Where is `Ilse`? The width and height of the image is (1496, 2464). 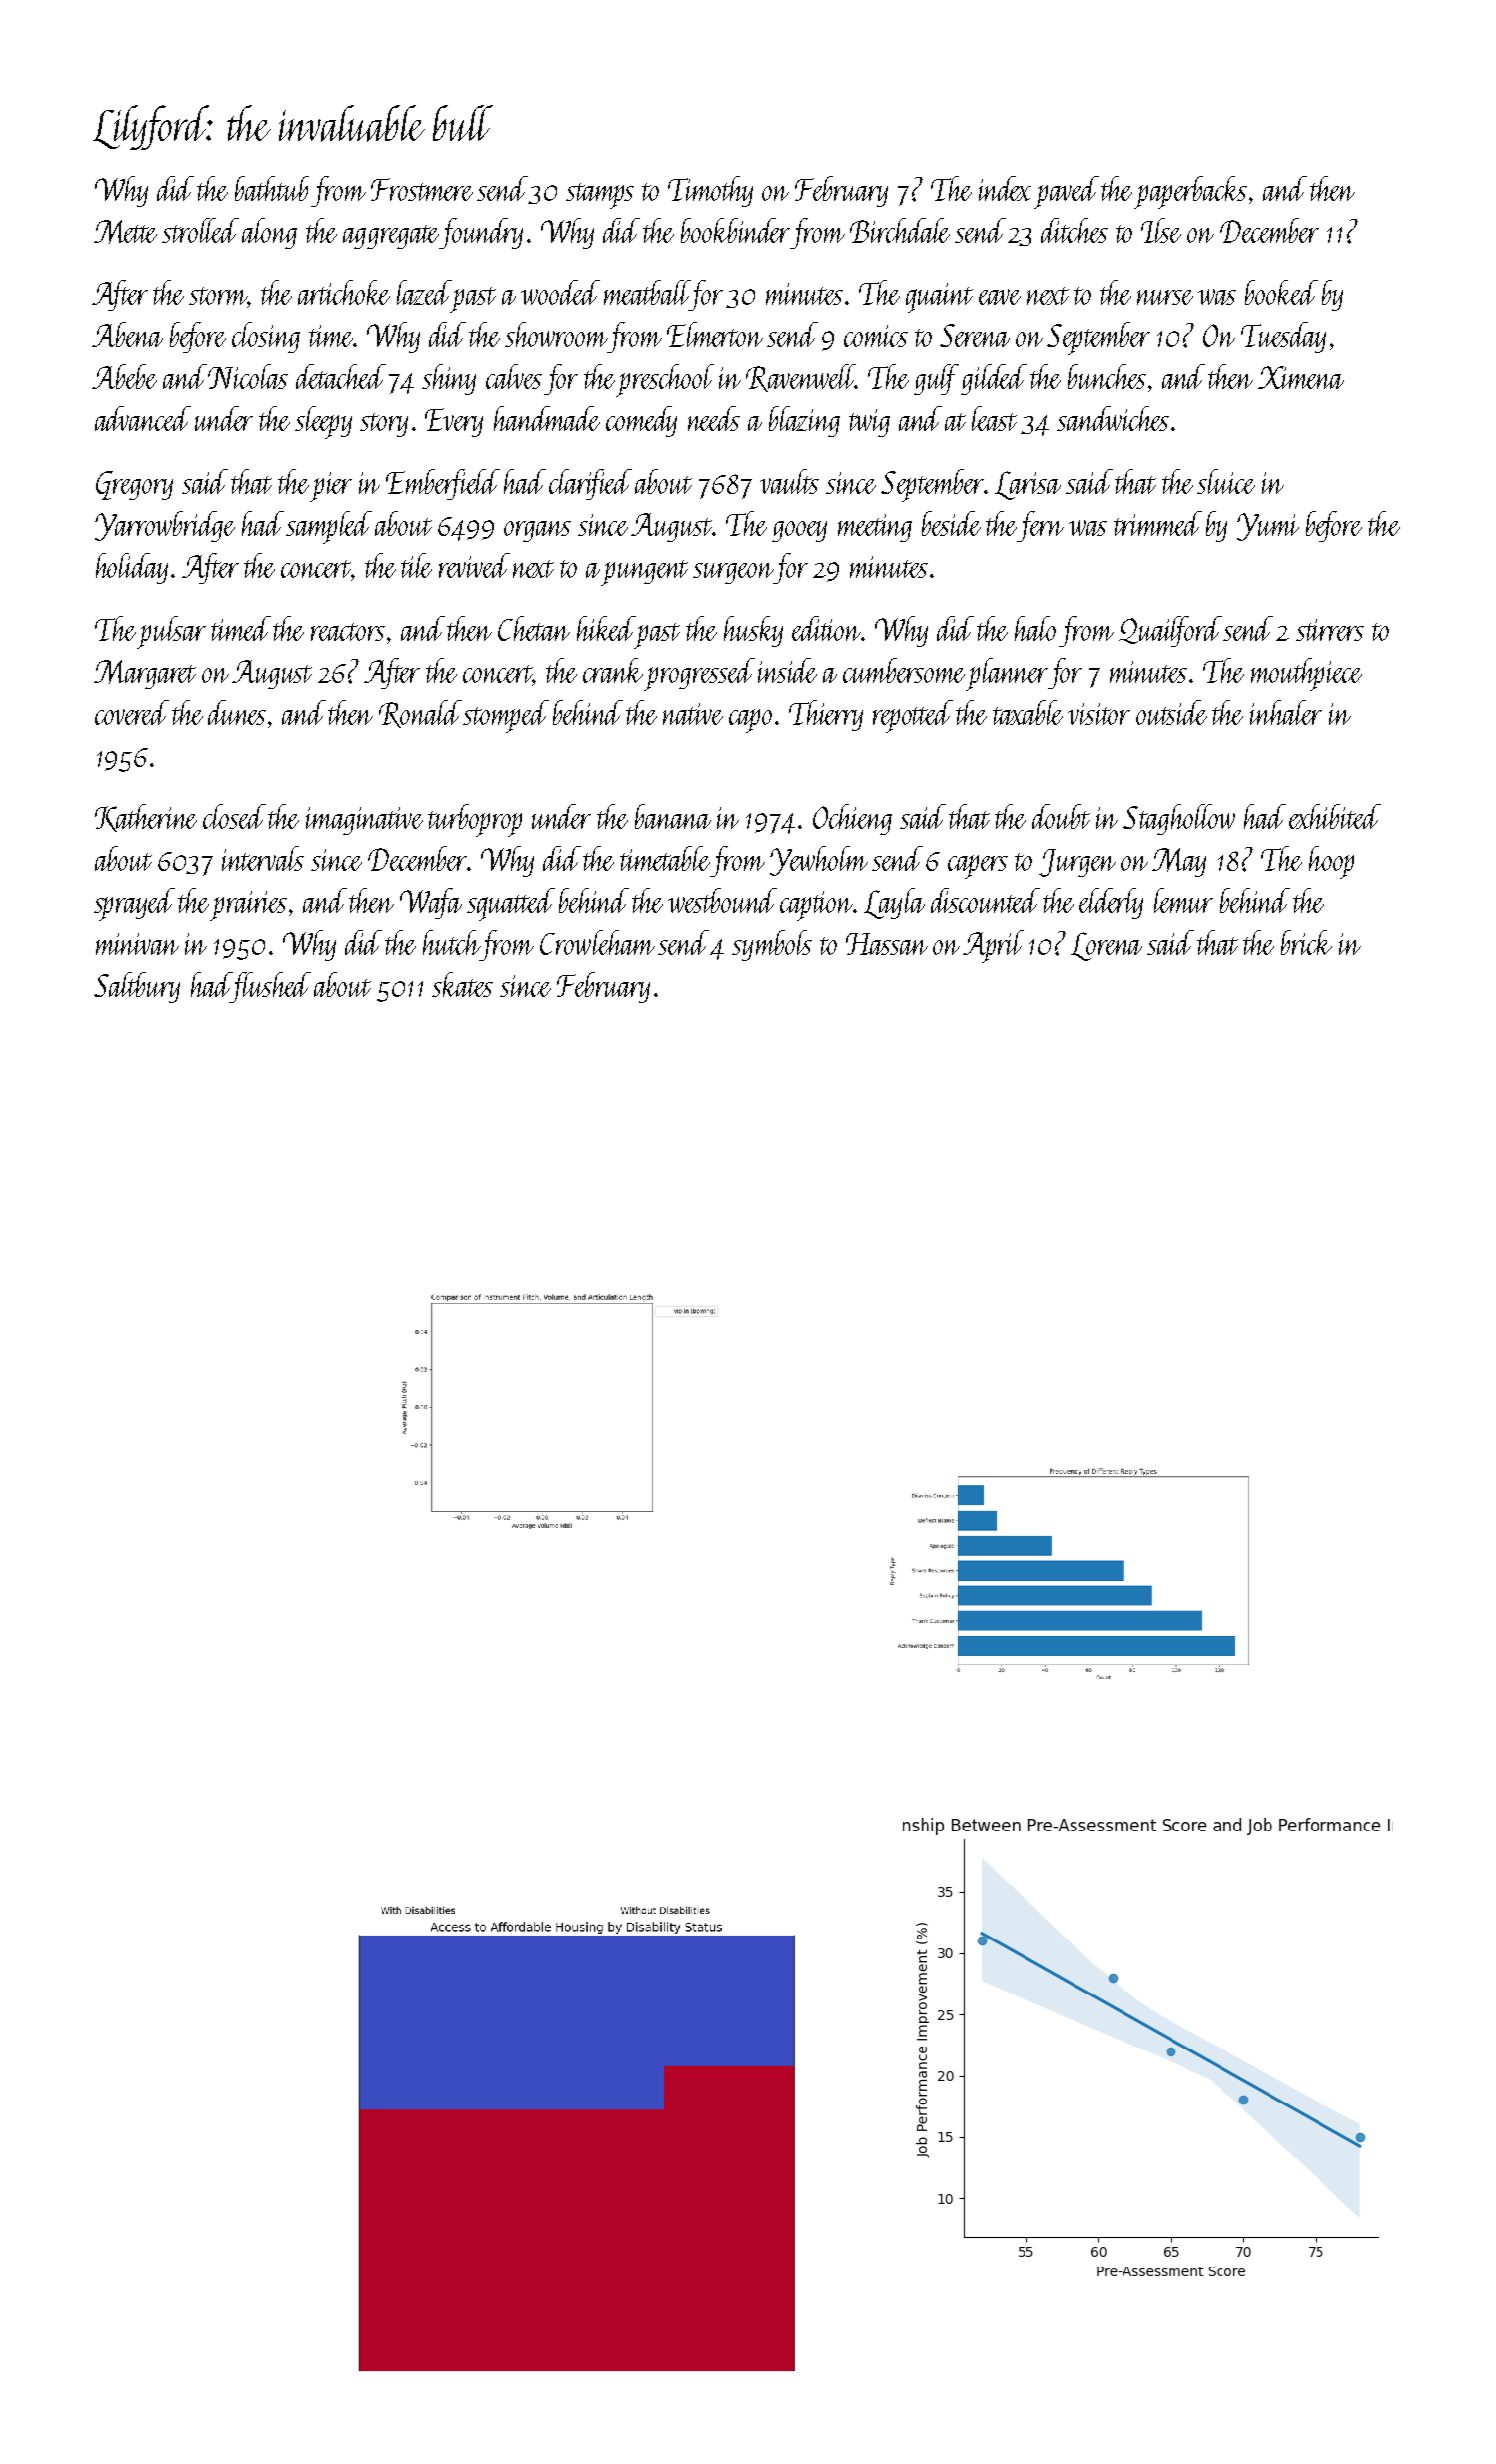
Ilse is located at coordinates (1161, 230).
